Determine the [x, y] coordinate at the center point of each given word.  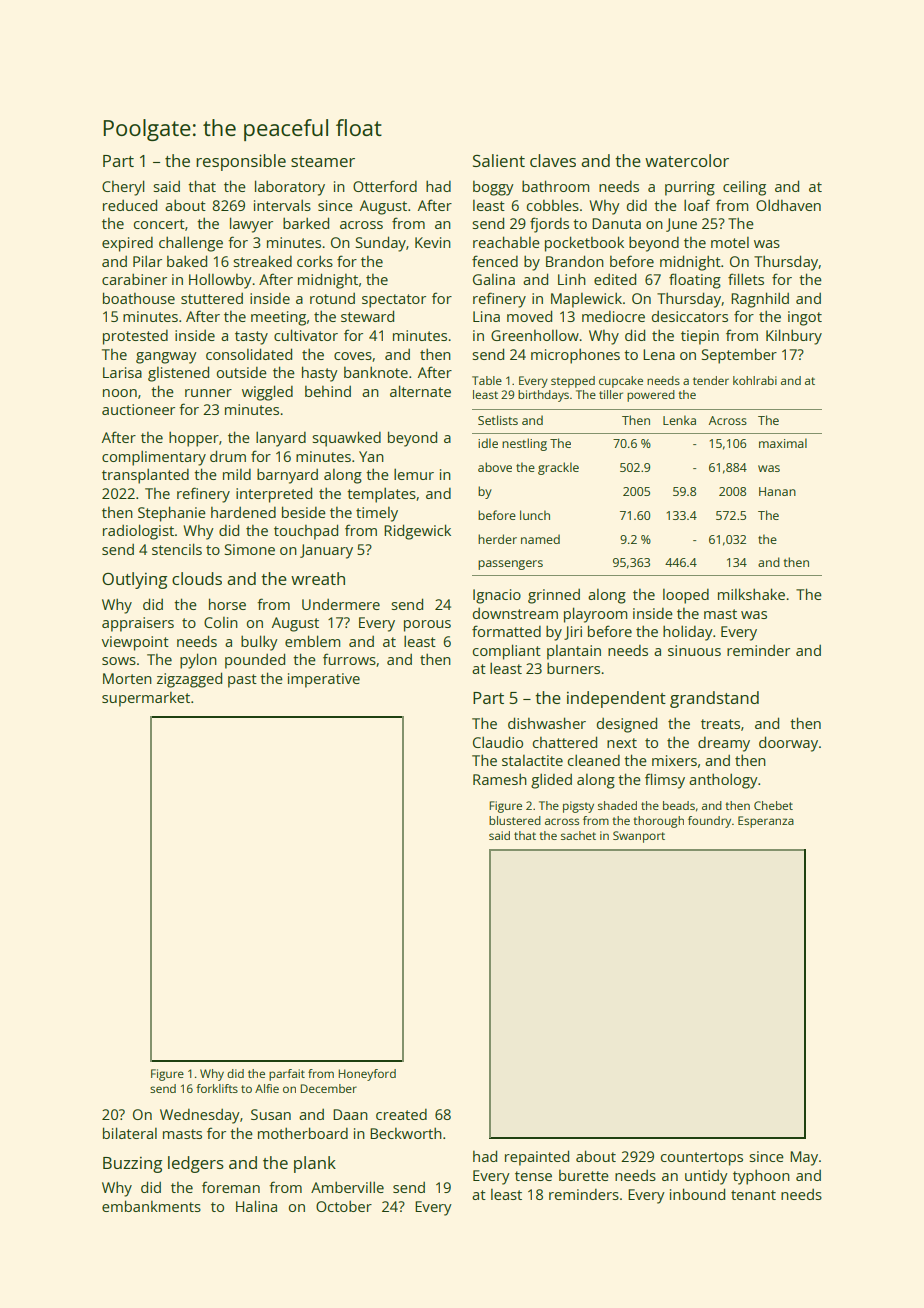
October [344, 1206]
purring [690, 188]
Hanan [777, 491]
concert [159, 224]
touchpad [306, 532]
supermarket [146, 699]
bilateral [130, 1133]
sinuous [694, 650]
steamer [323, 161]
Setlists [498, 420]
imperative [324, 680]
